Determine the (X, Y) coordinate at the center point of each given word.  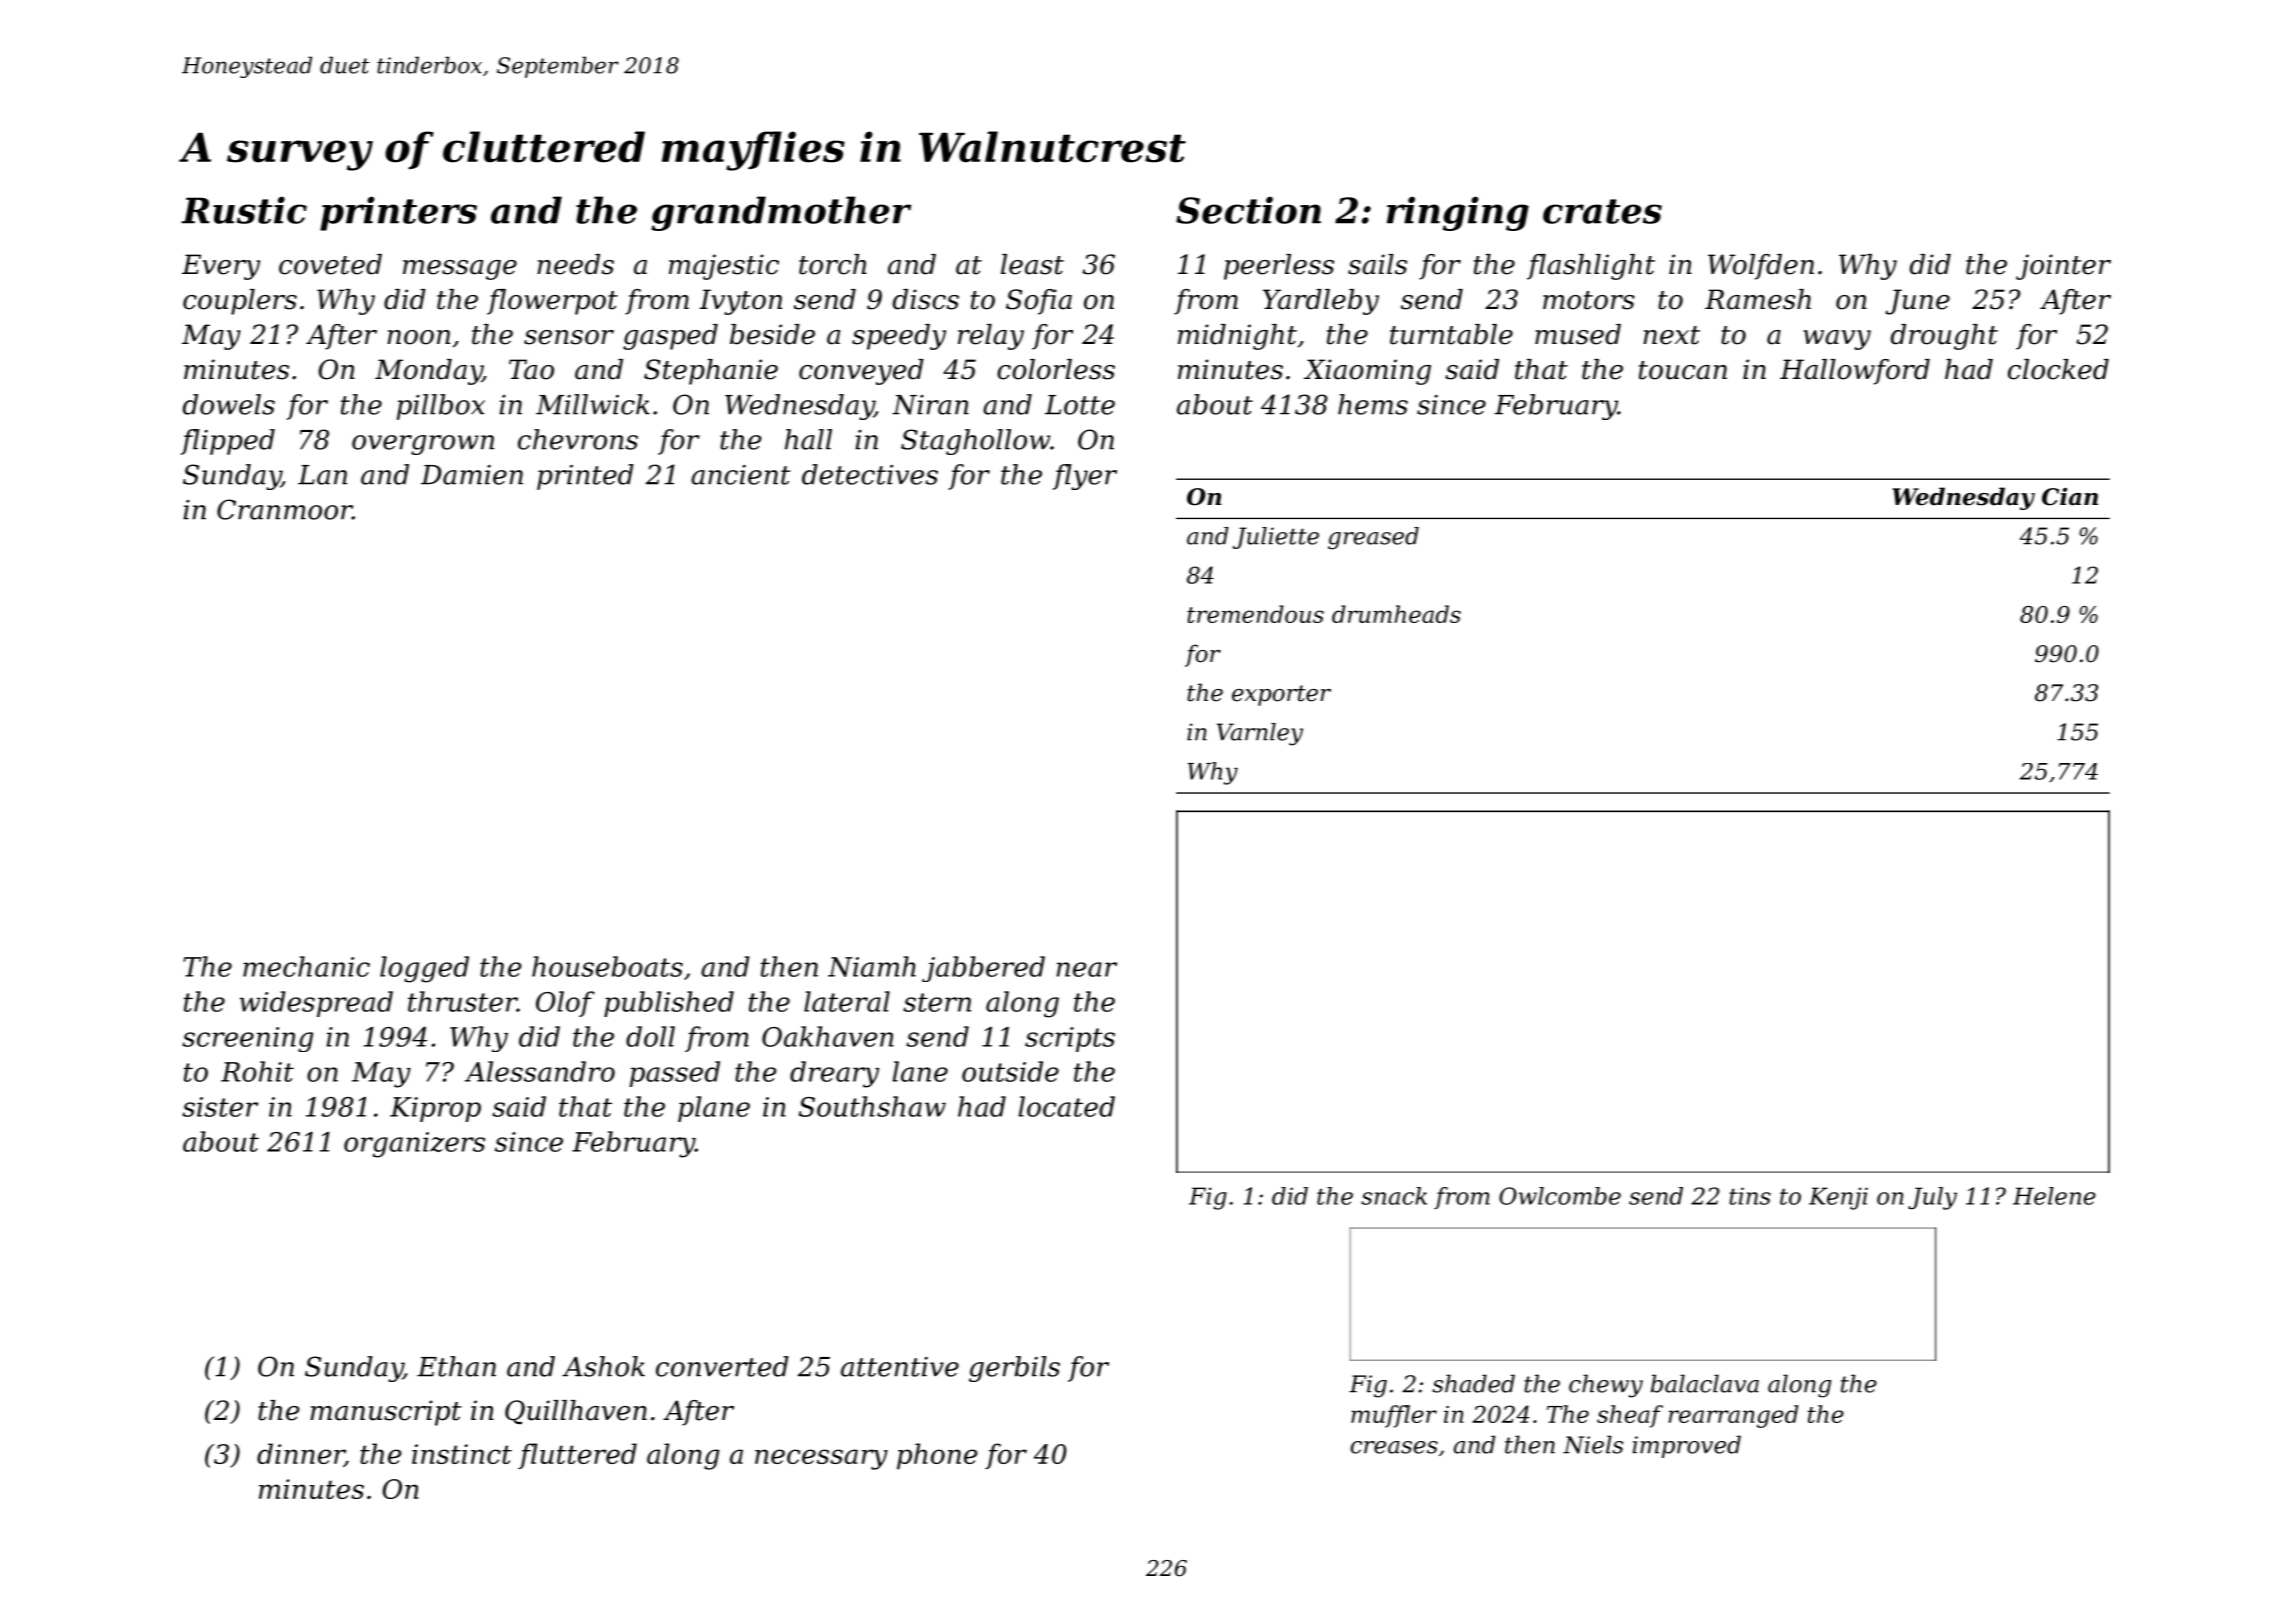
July (1932, 1198)
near (1087, 969)
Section (1248, 210)
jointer (2063, 267)
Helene (2054, 1196)
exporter (1281, 695)
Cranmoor (284, 509)
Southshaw (872, 1106)
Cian (2070, 496)
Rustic (244, 210)
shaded (1473, 1383)
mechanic (306, 966)
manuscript (386, 1413)
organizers (414, 1145)
